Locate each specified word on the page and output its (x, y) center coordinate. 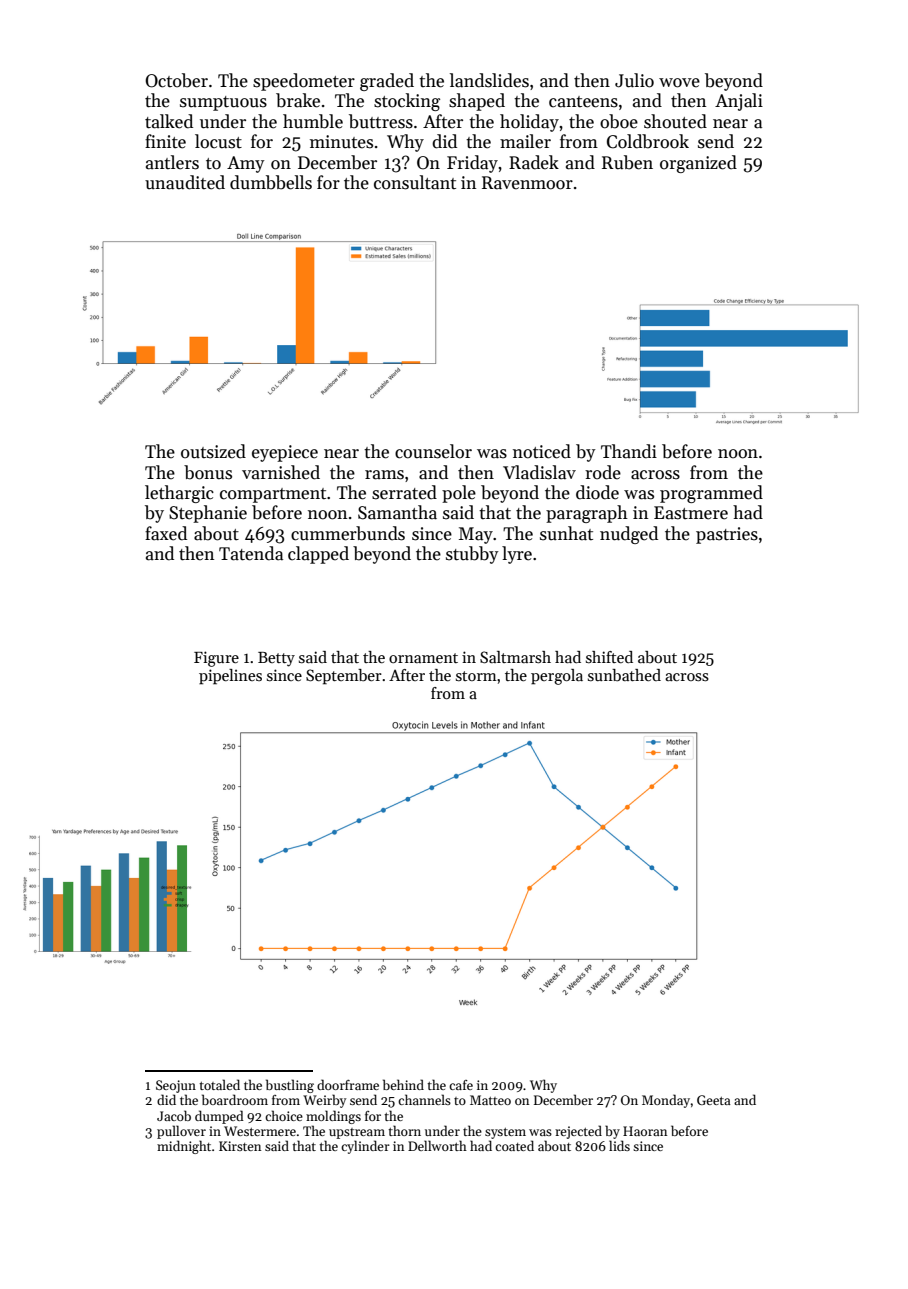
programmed (711, 494)
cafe (461, 1085)
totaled (219, 1084)
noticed (542, 451)
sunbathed (624, 675)
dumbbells (271, 182)
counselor (433, 451)
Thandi (629, 451)
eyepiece (285, 453)
